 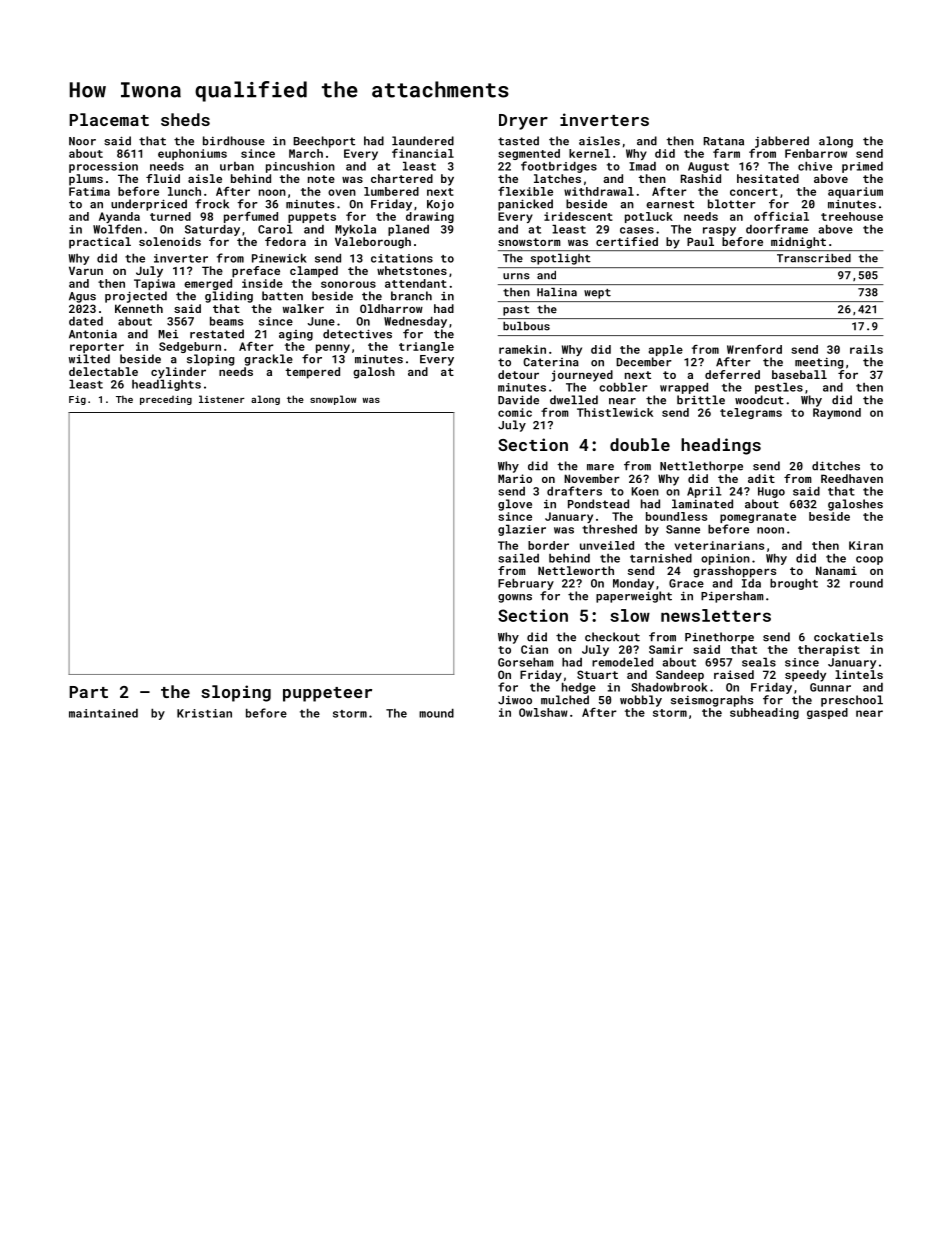 I want to click on ditches, so click(x=836, y=466).
